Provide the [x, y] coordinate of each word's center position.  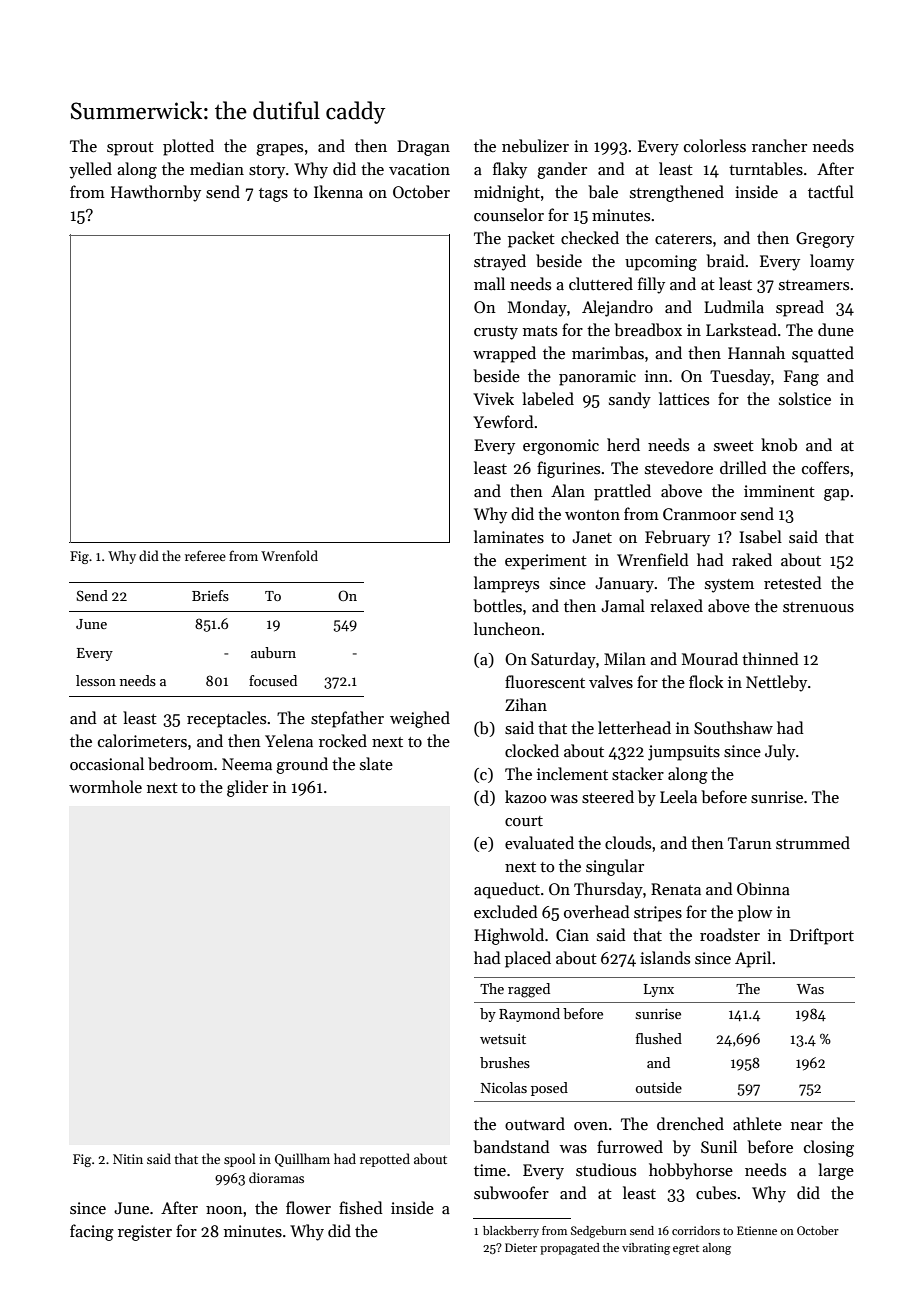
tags [273, 195]
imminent [779, 491]
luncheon [507, 628]
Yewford [503, 421]
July [780, 752]
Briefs [210, 595]
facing [92, 1232]
